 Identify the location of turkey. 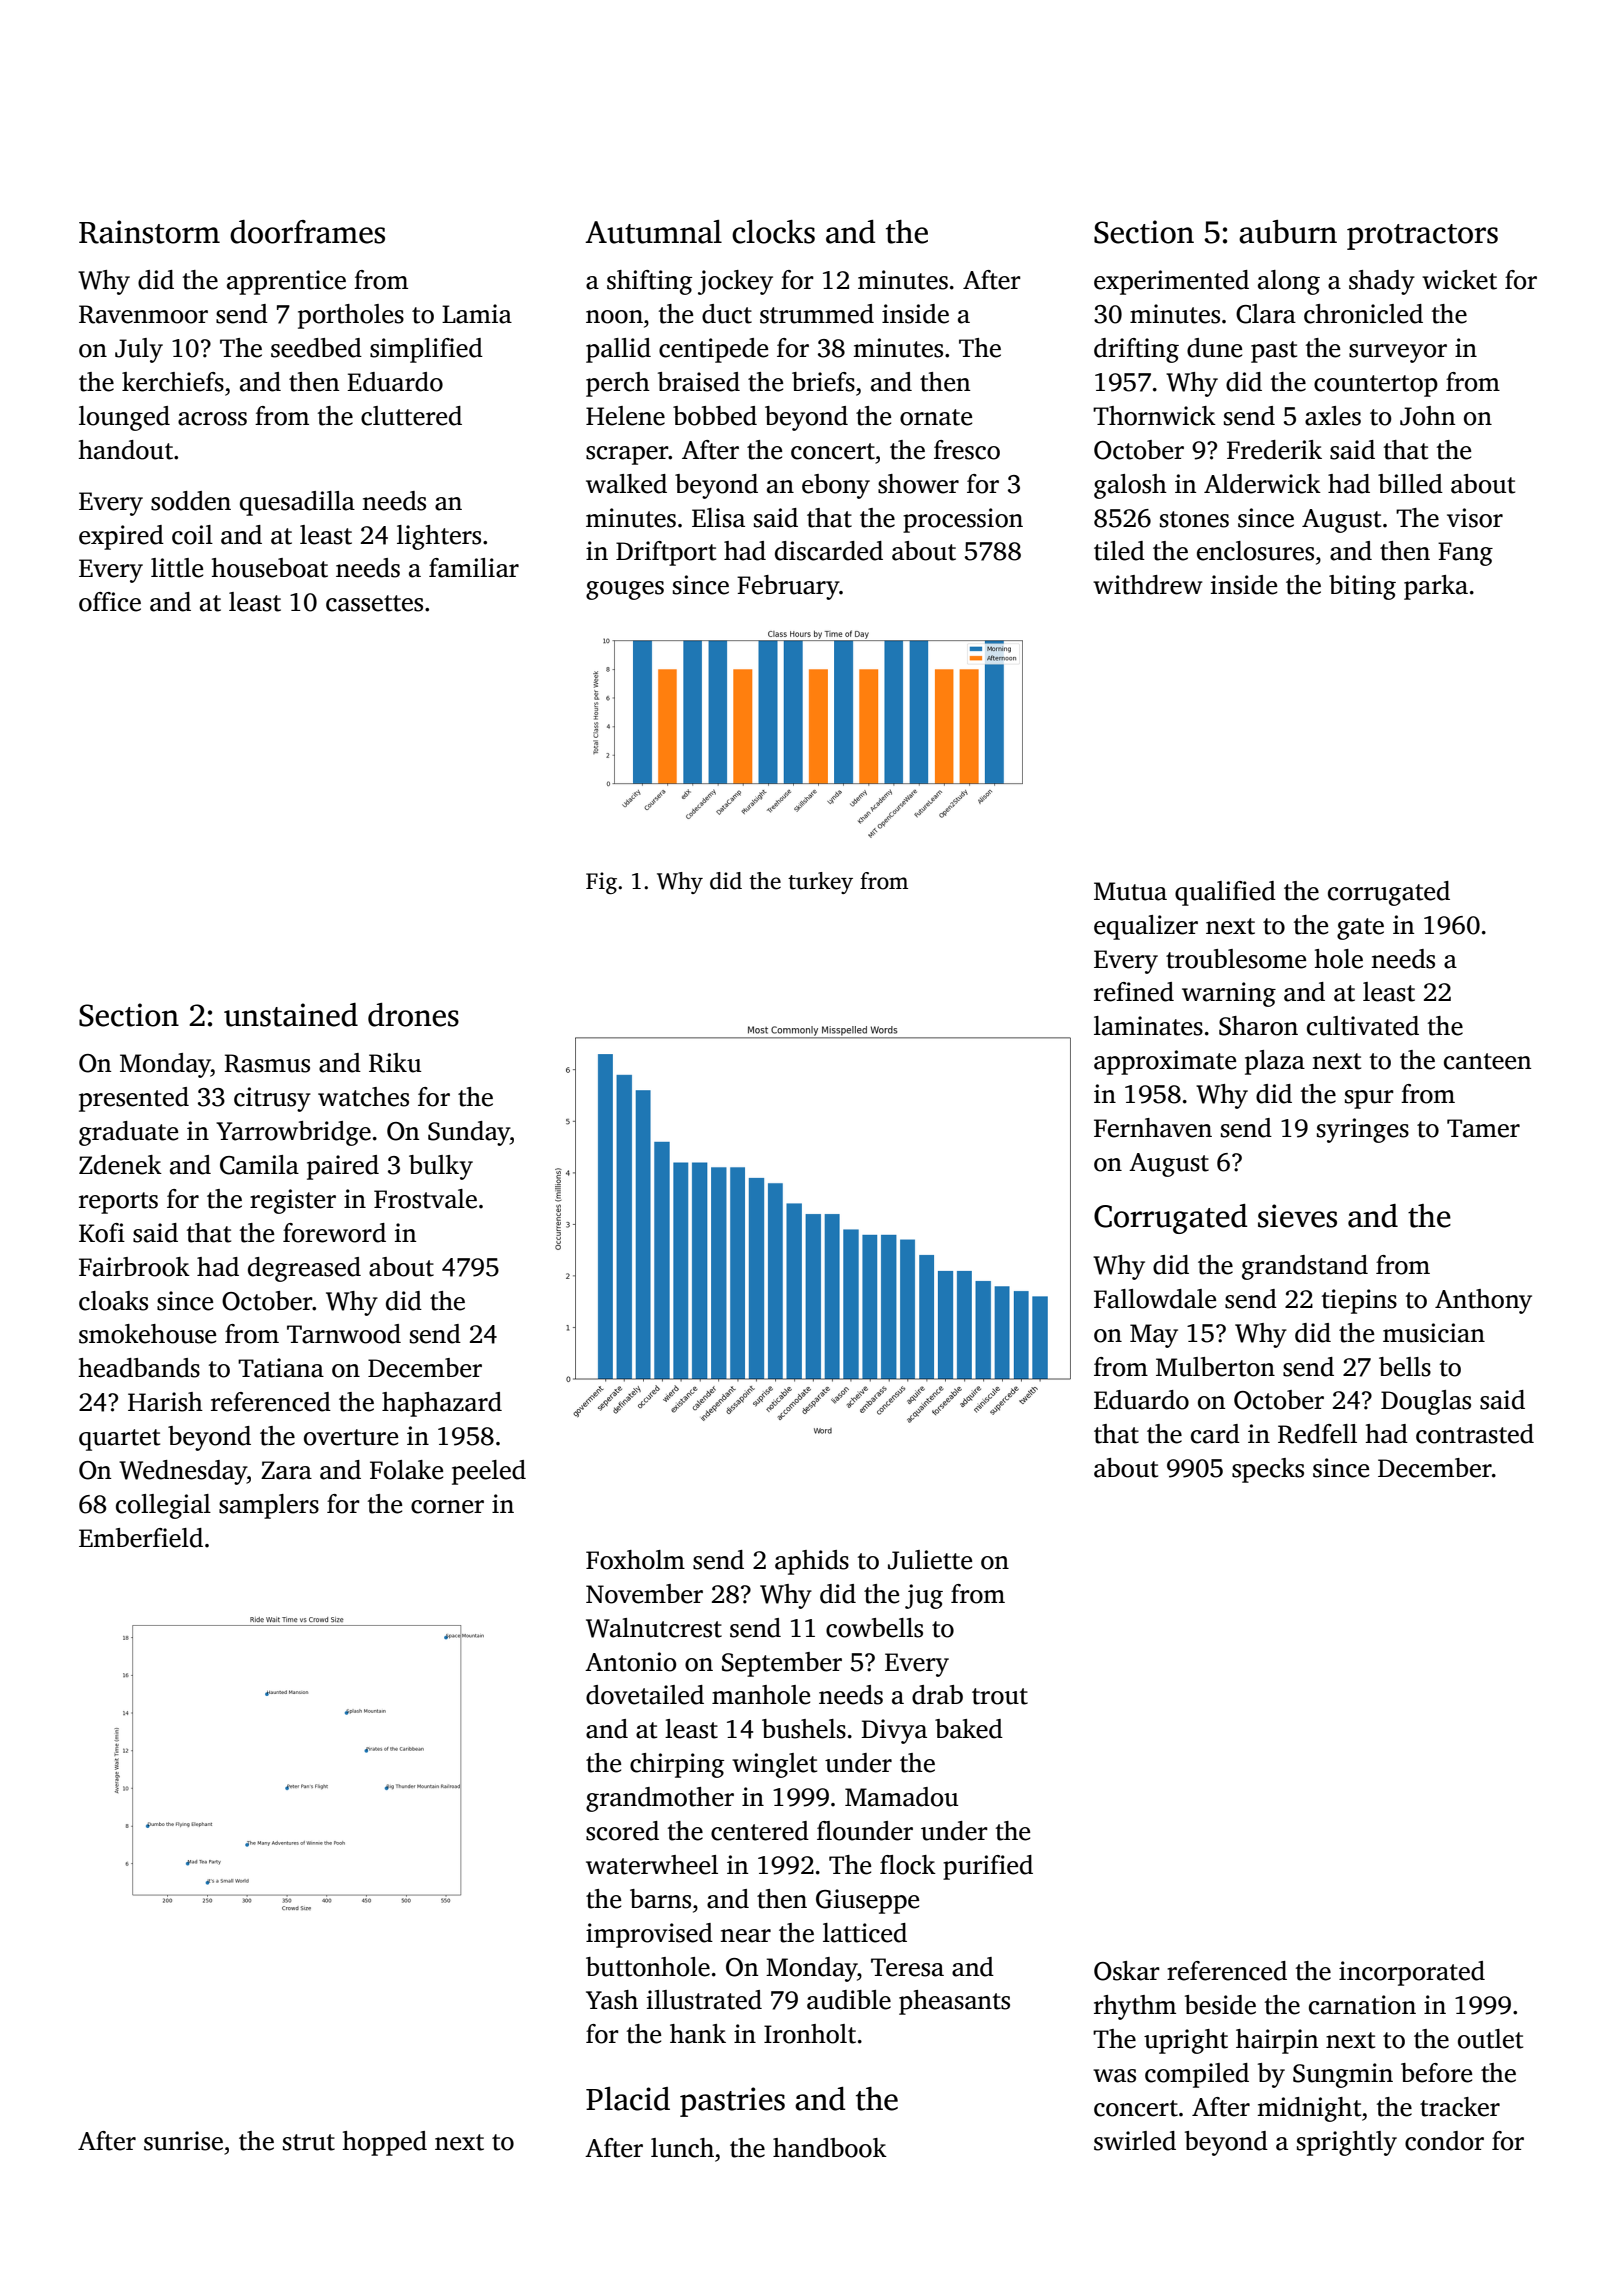
(820, 883).
